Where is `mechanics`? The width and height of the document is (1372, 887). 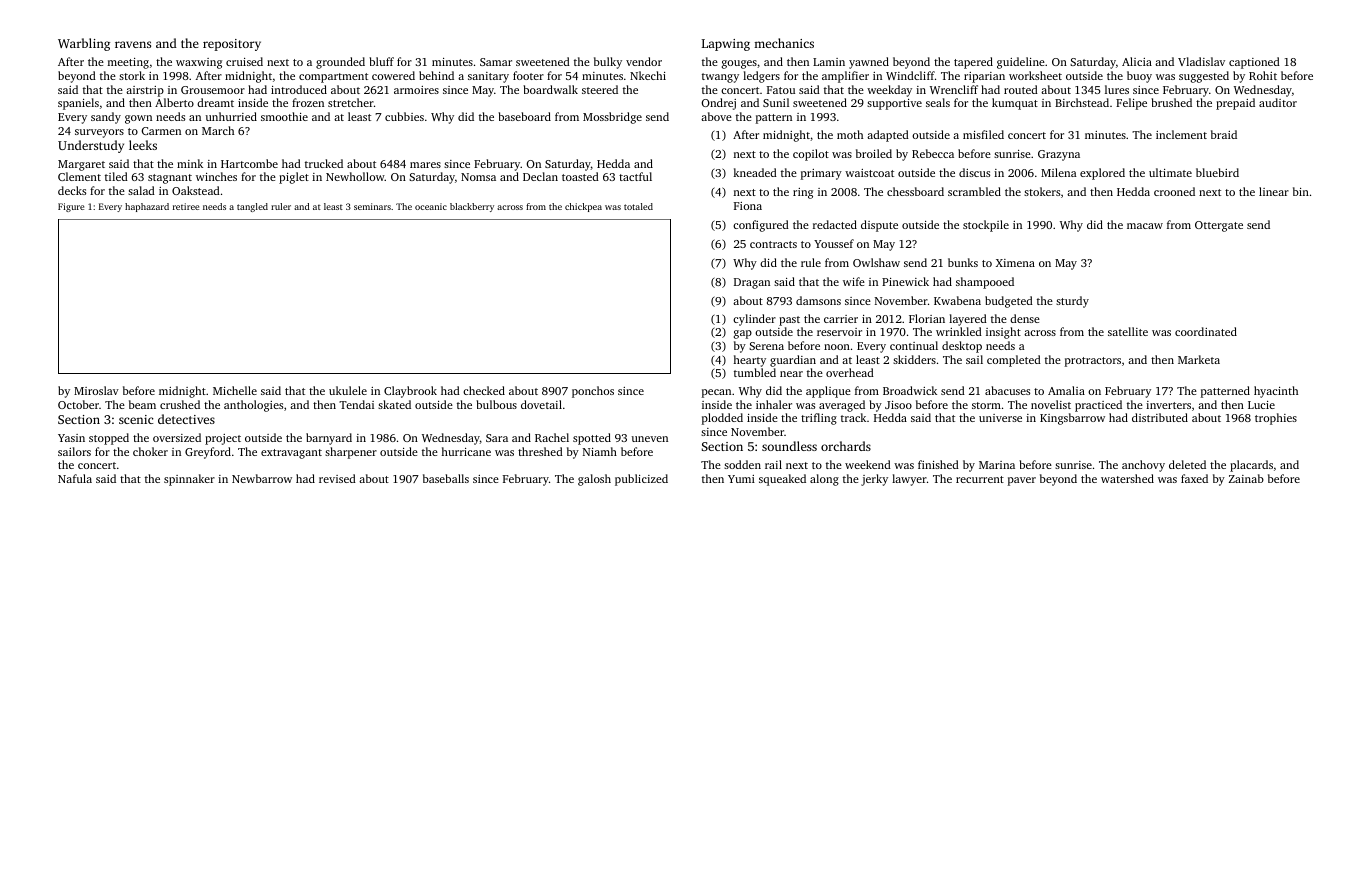 mechanics is located at coordinates (784, 43).
